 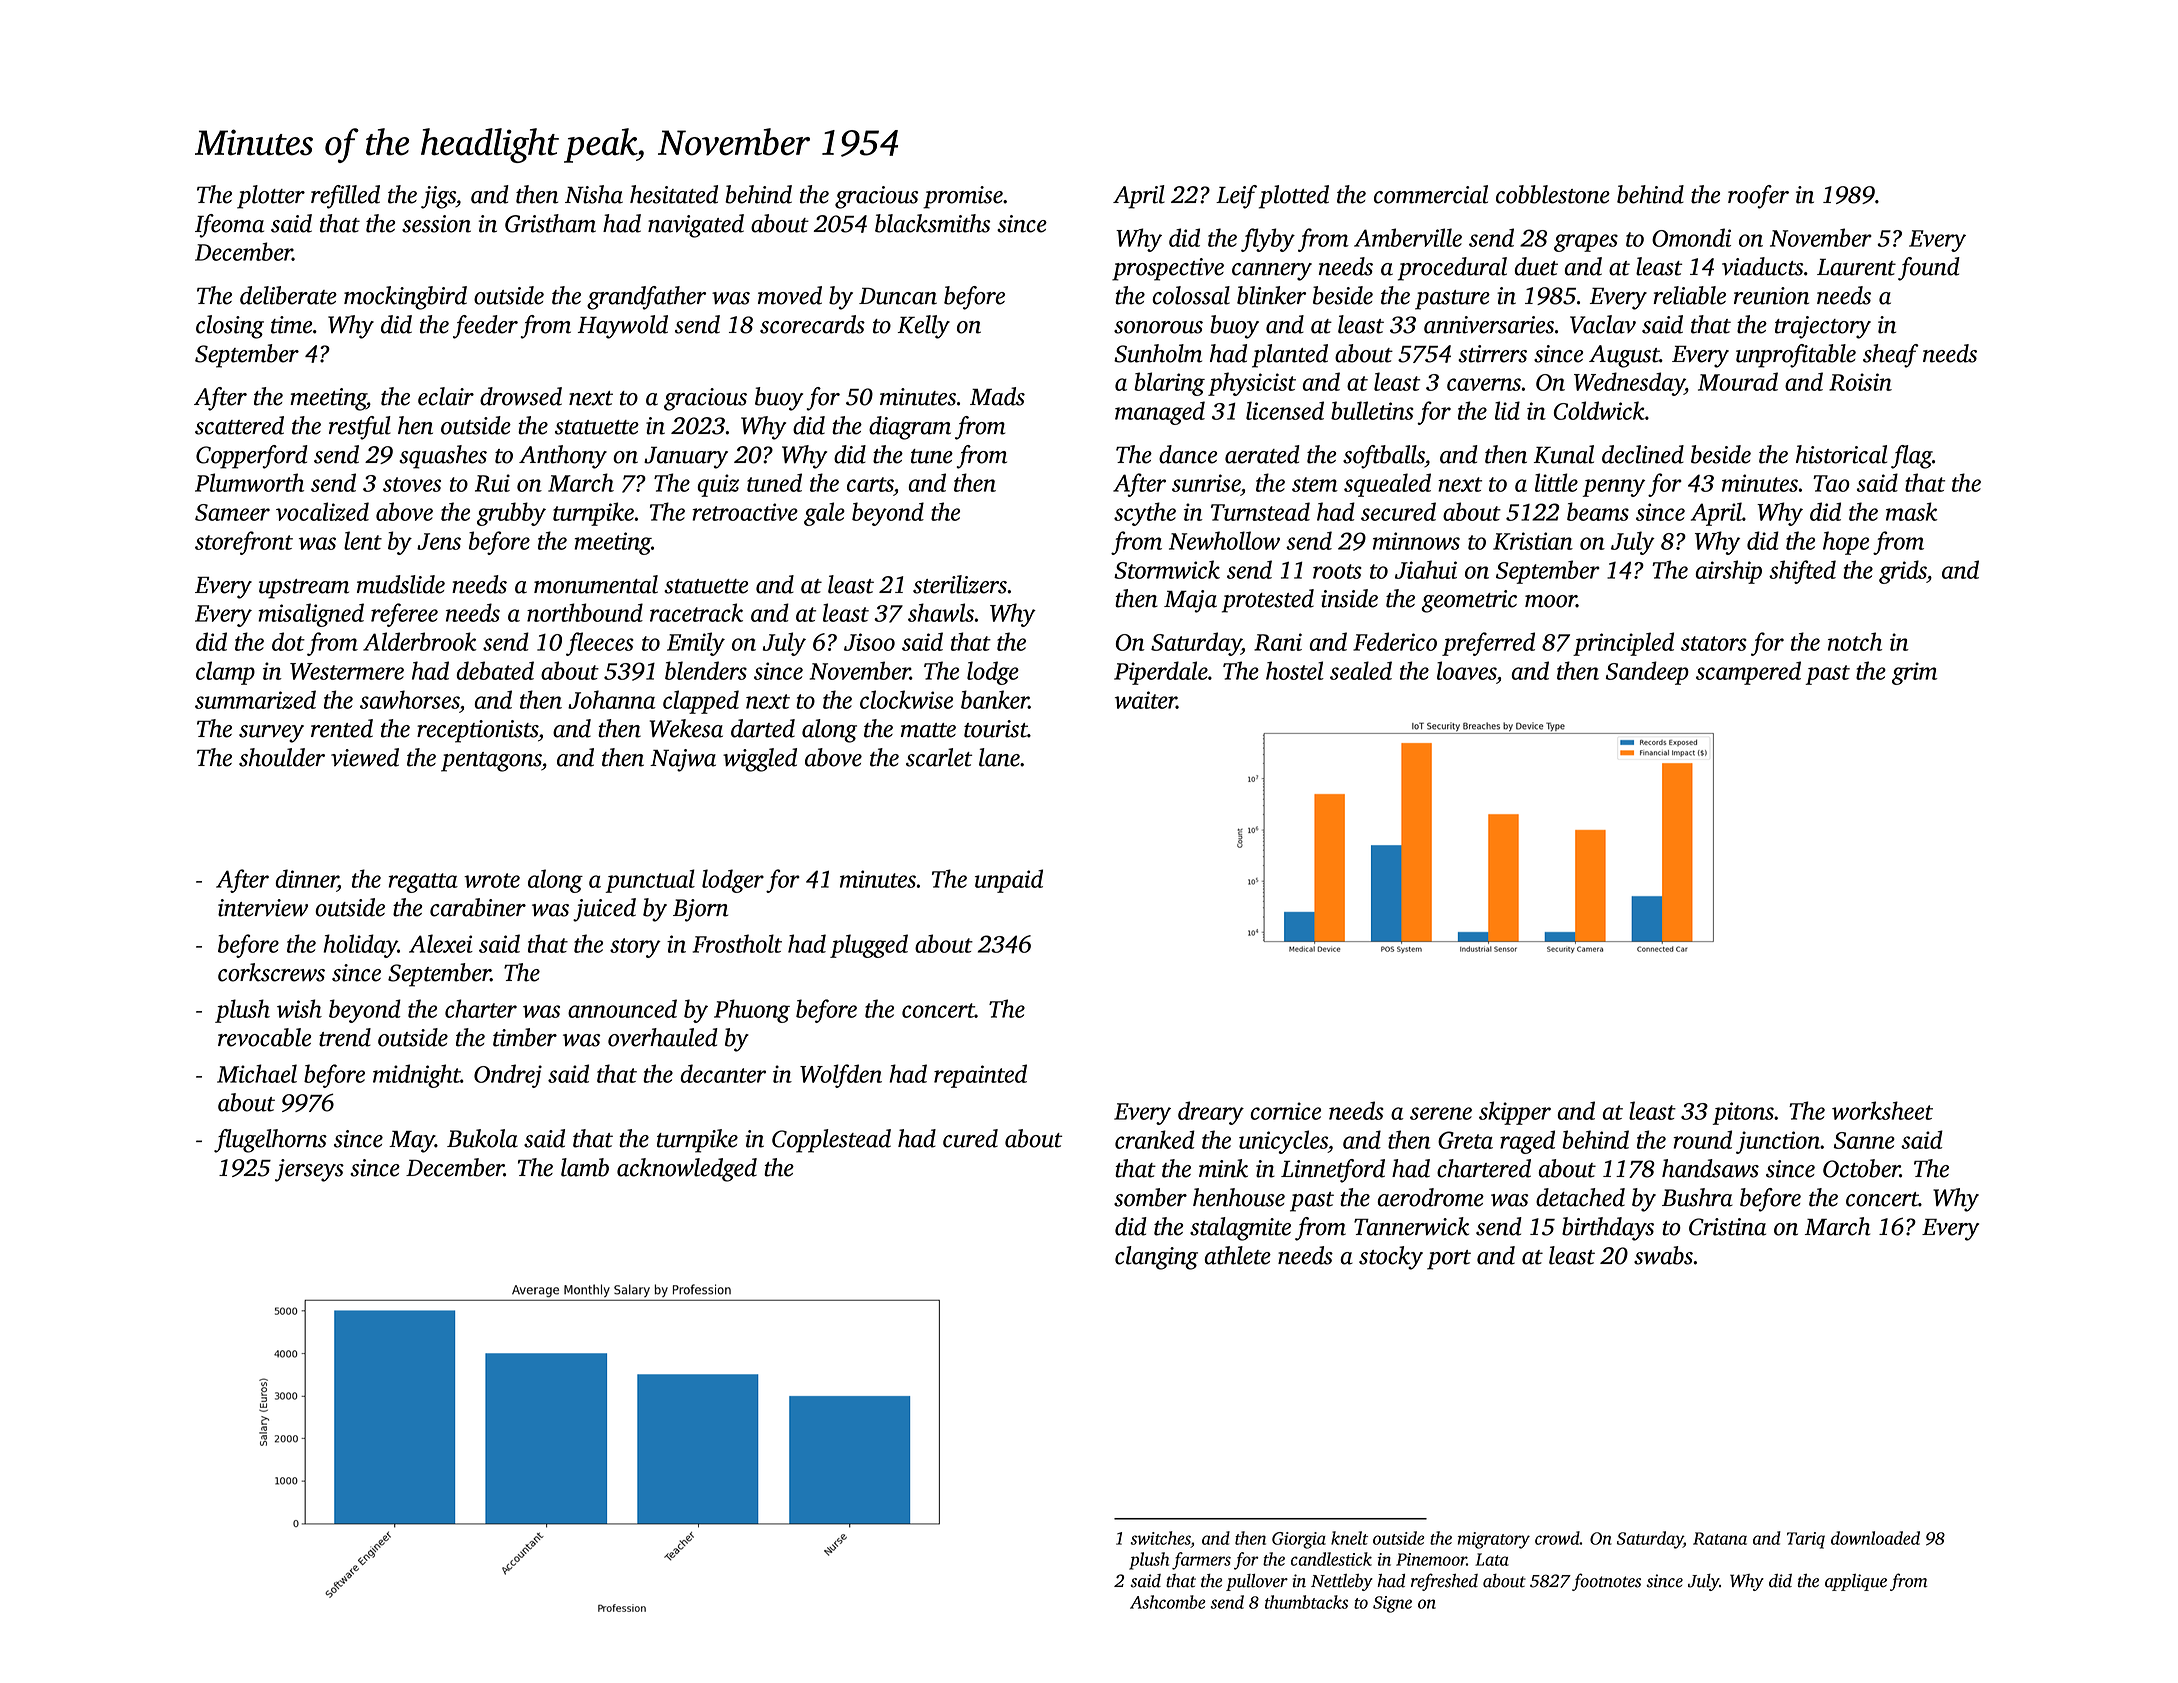 I want to click on jerseys, so click(x=309, y=1170).
